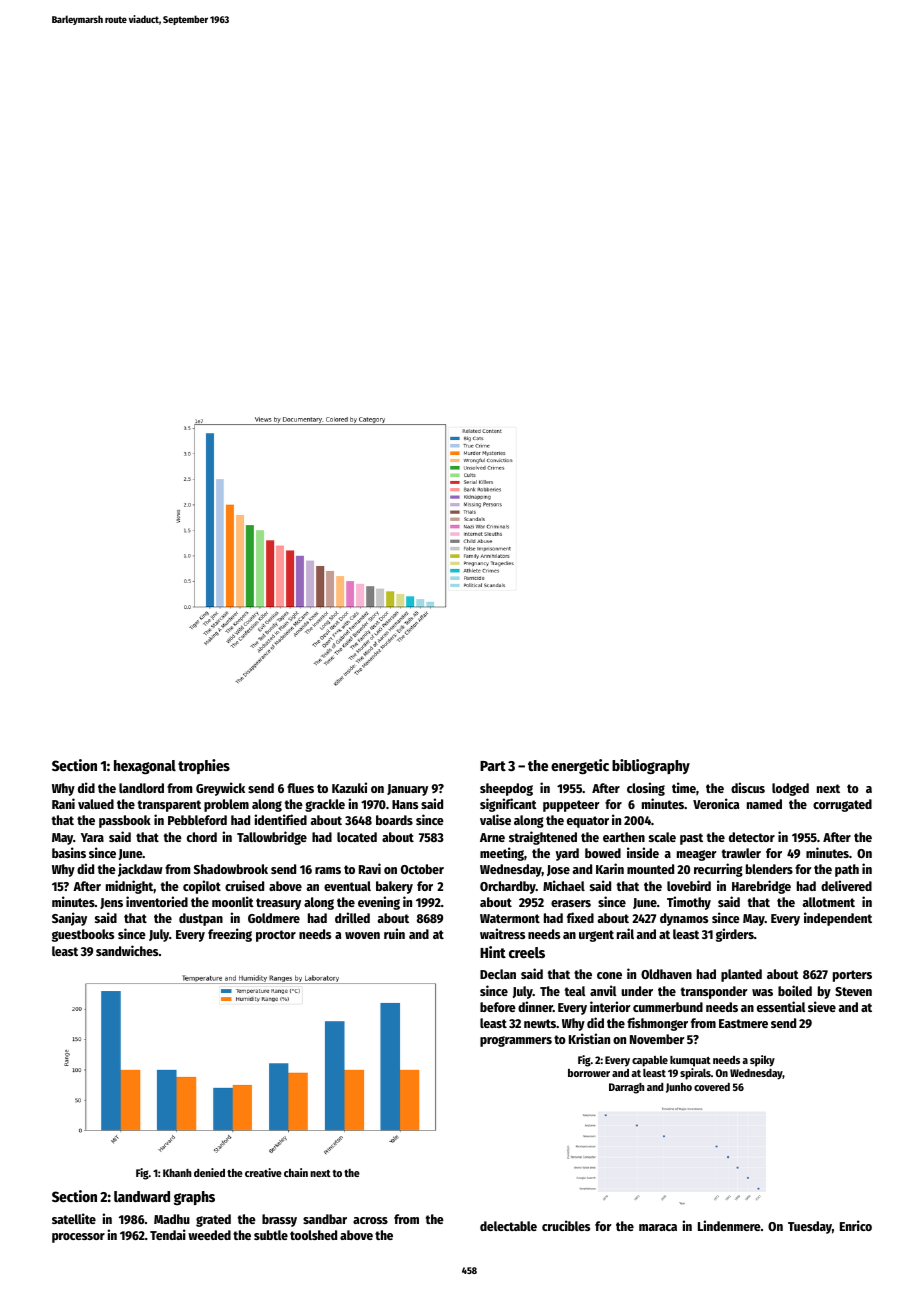  What do you see at coordinates (508, 1226) in the document?
I see `delectable` at bounding box center [508, 1226].
